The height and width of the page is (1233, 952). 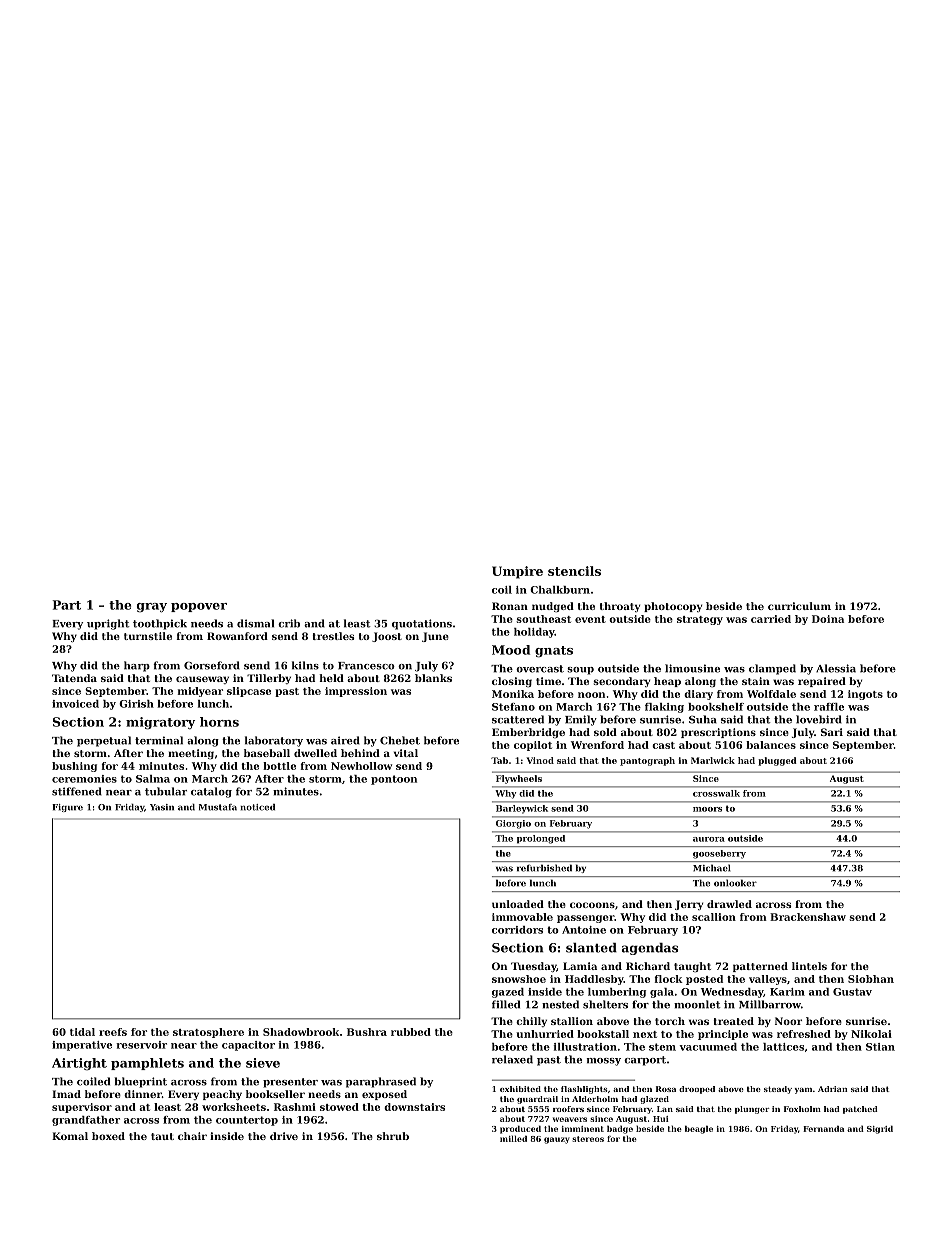 What do you see at coordinates (865, 695) in the page?
I see `ingots` at bounding box center [865, 695].
